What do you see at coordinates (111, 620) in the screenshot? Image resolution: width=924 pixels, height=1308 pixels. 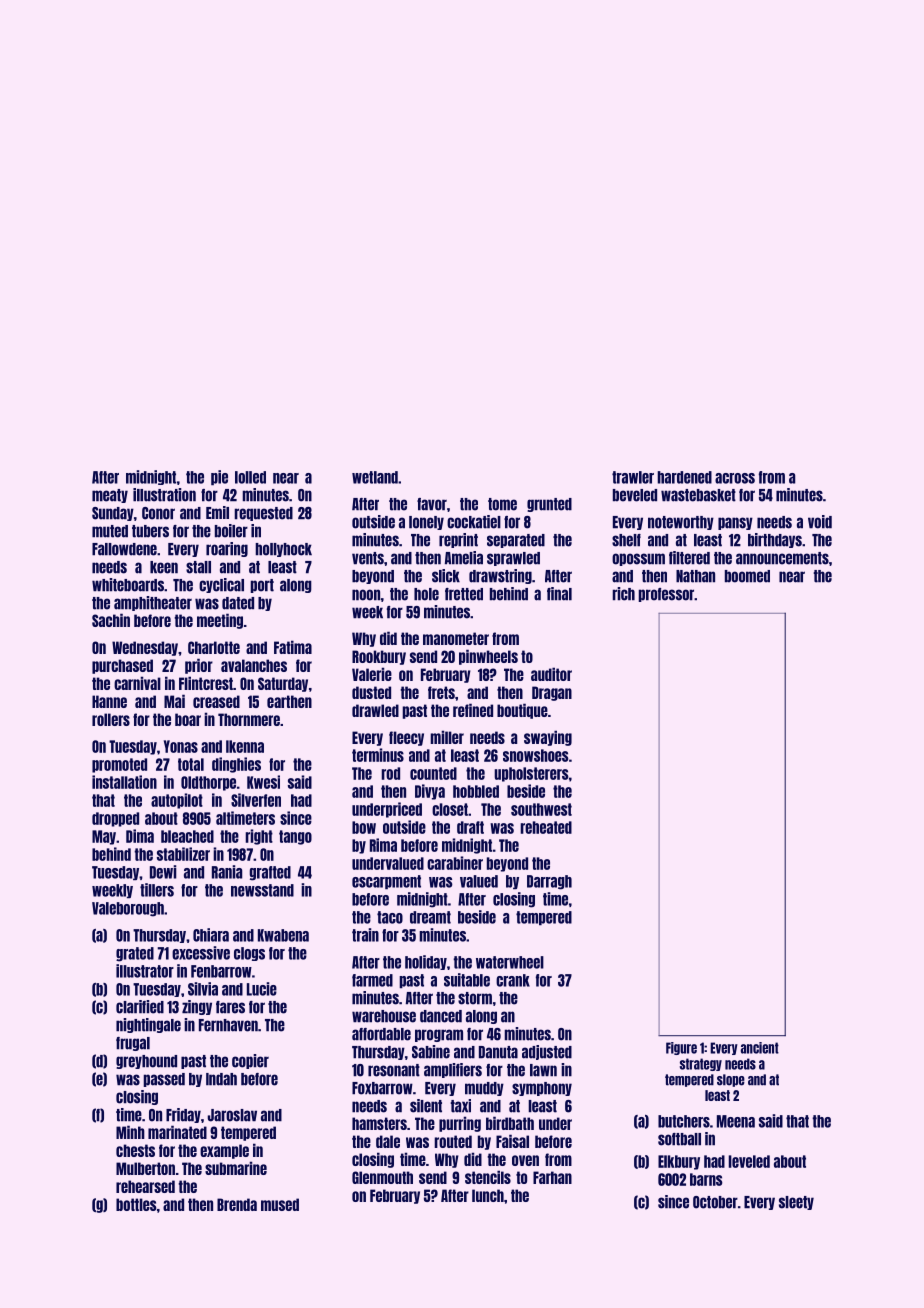 I see `Sachin` at bounding box center [111, 620].
